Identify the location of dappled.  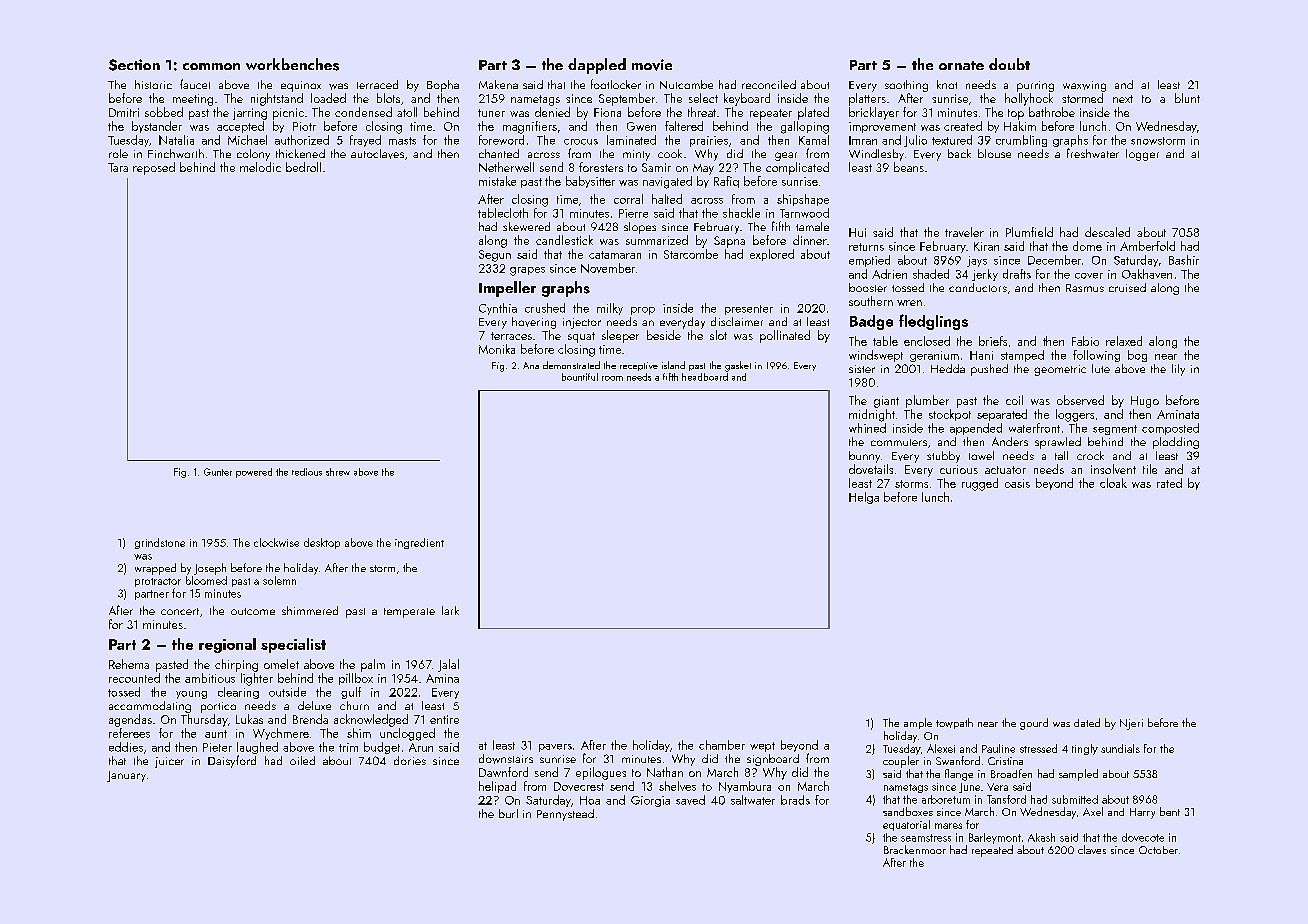
(597, 66).
